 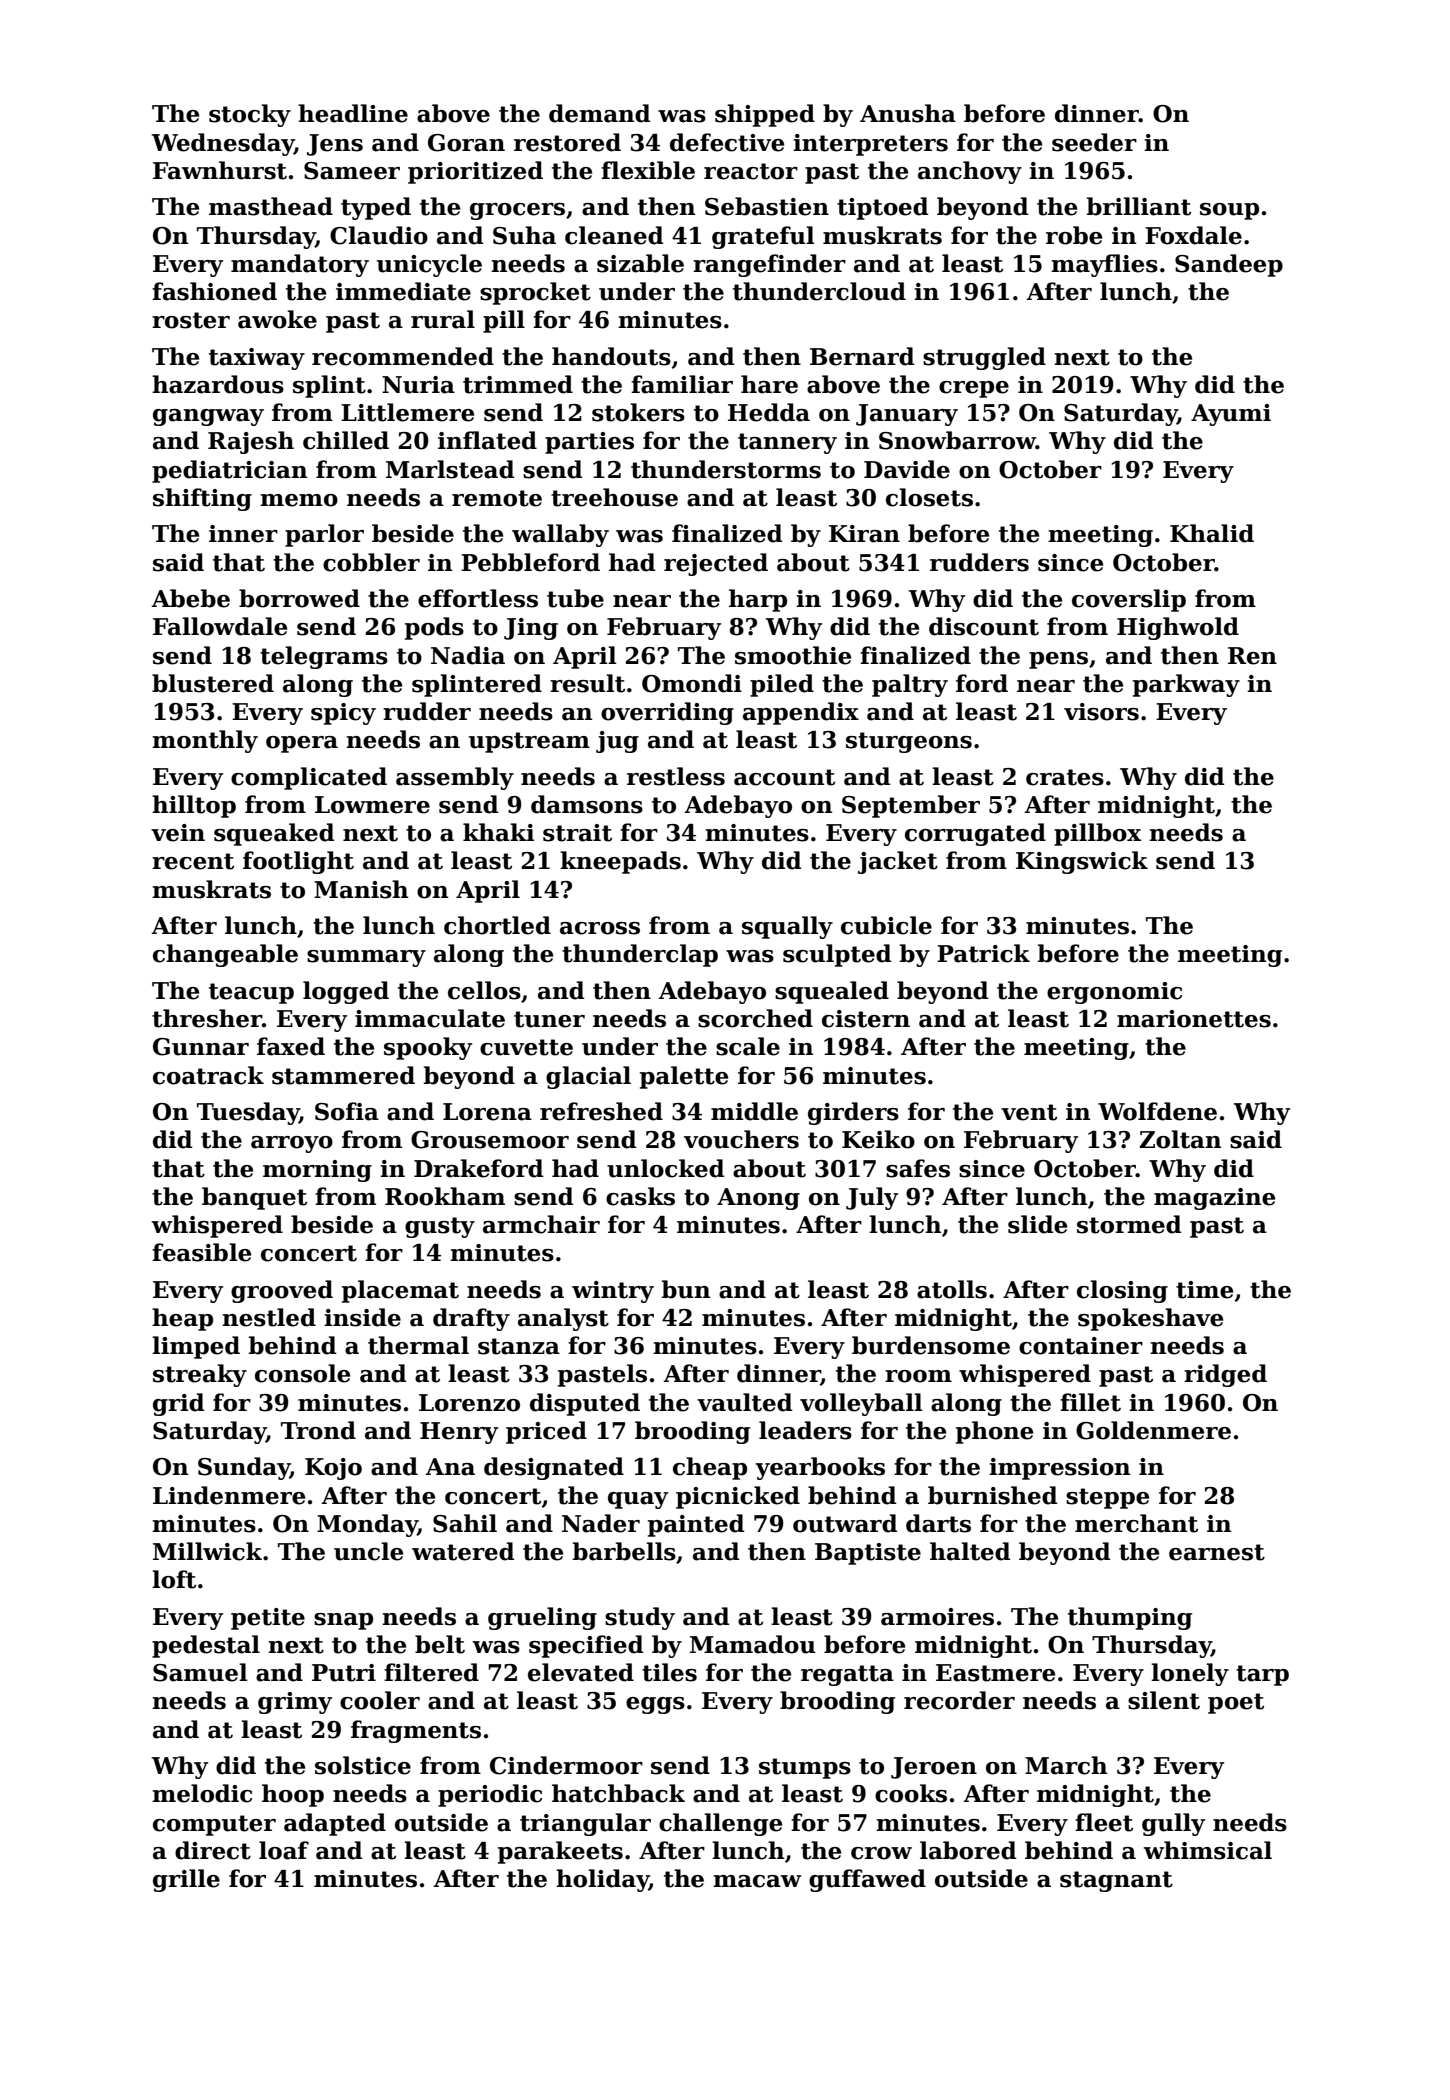 I want to click on nestled, so click(x=269, y=1317).
